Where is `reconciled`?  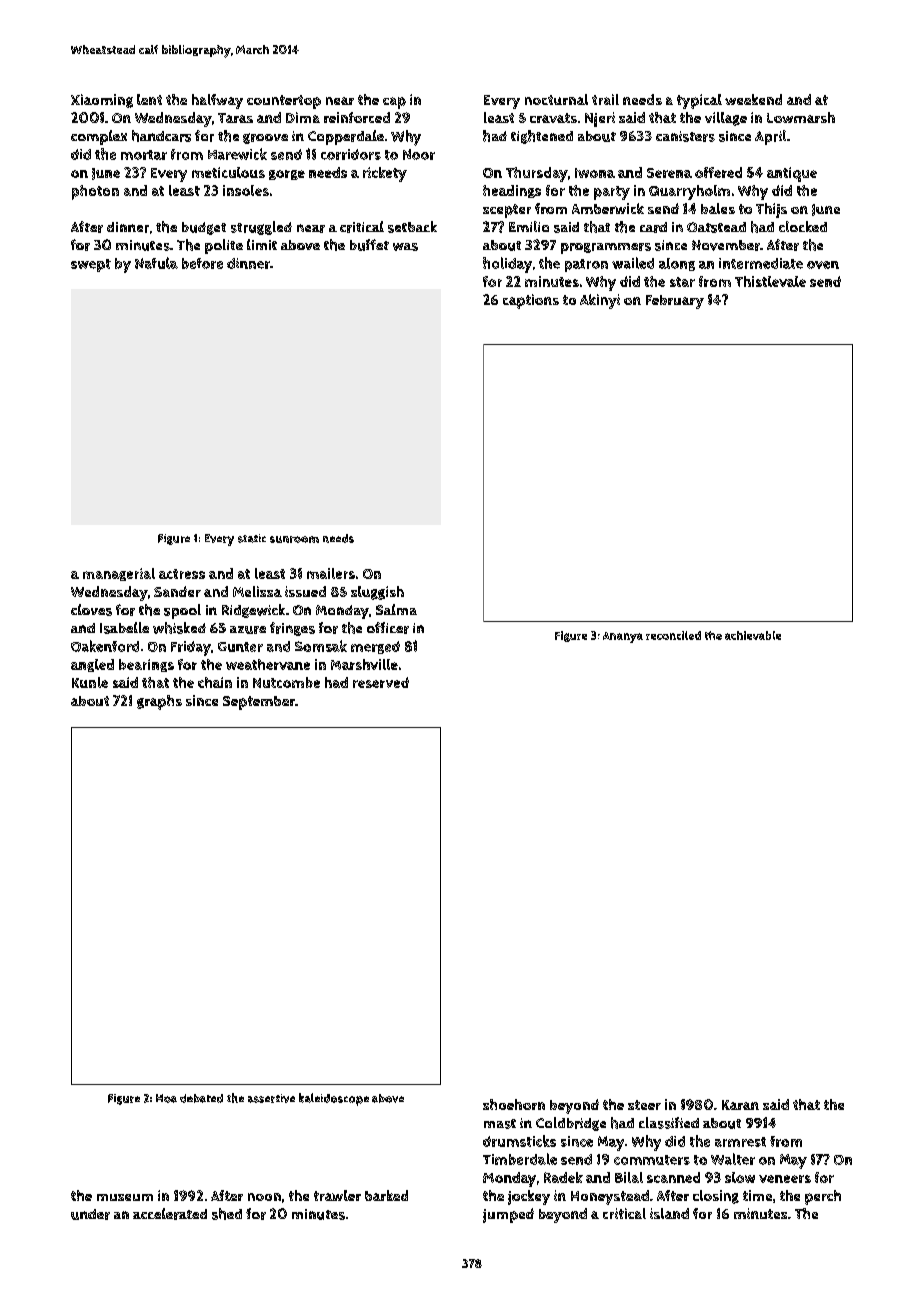
reconciled is located at coordinates (673, 635).
